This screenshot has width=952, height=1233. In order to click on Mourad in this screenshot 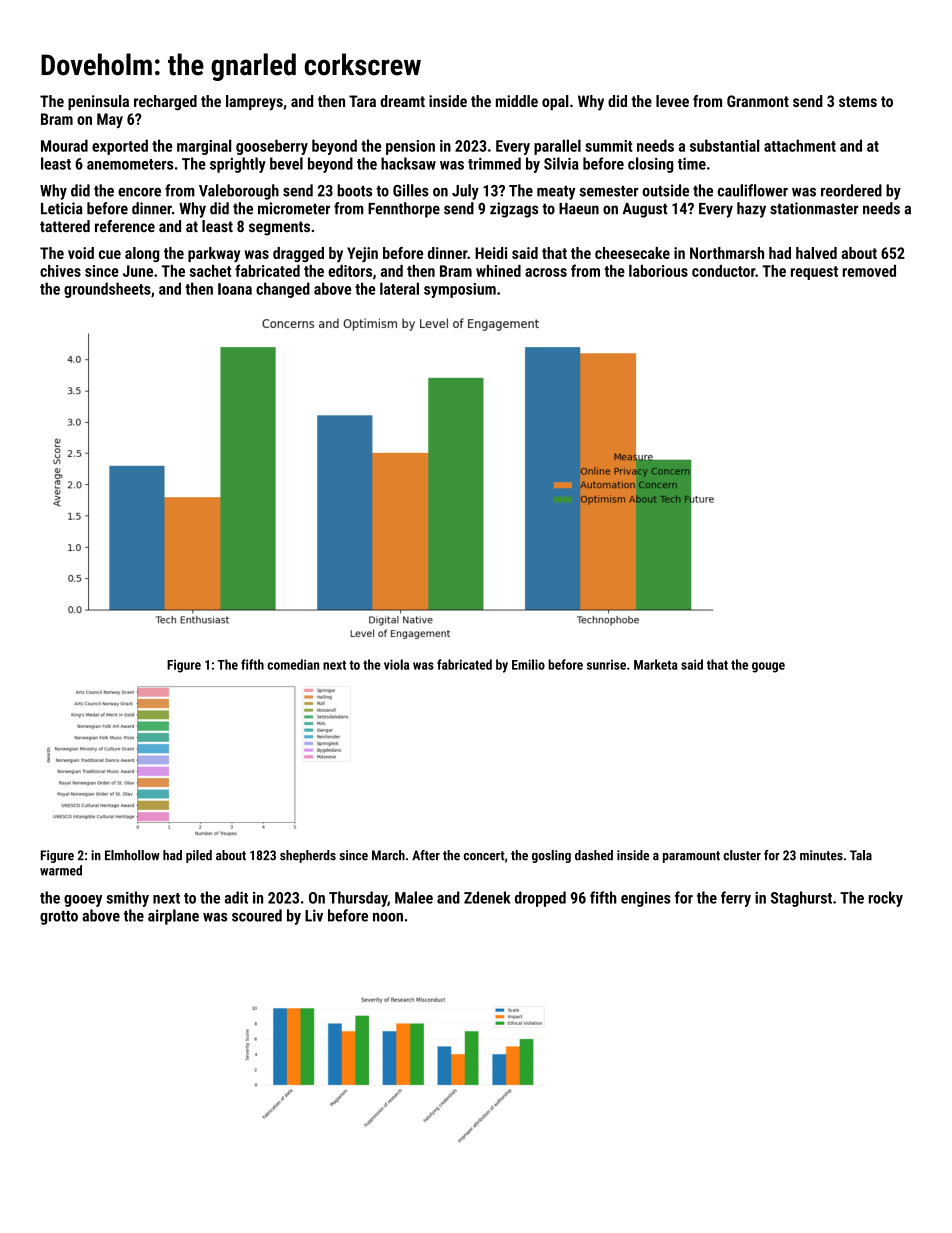, I will do `click(64, 145)`.
